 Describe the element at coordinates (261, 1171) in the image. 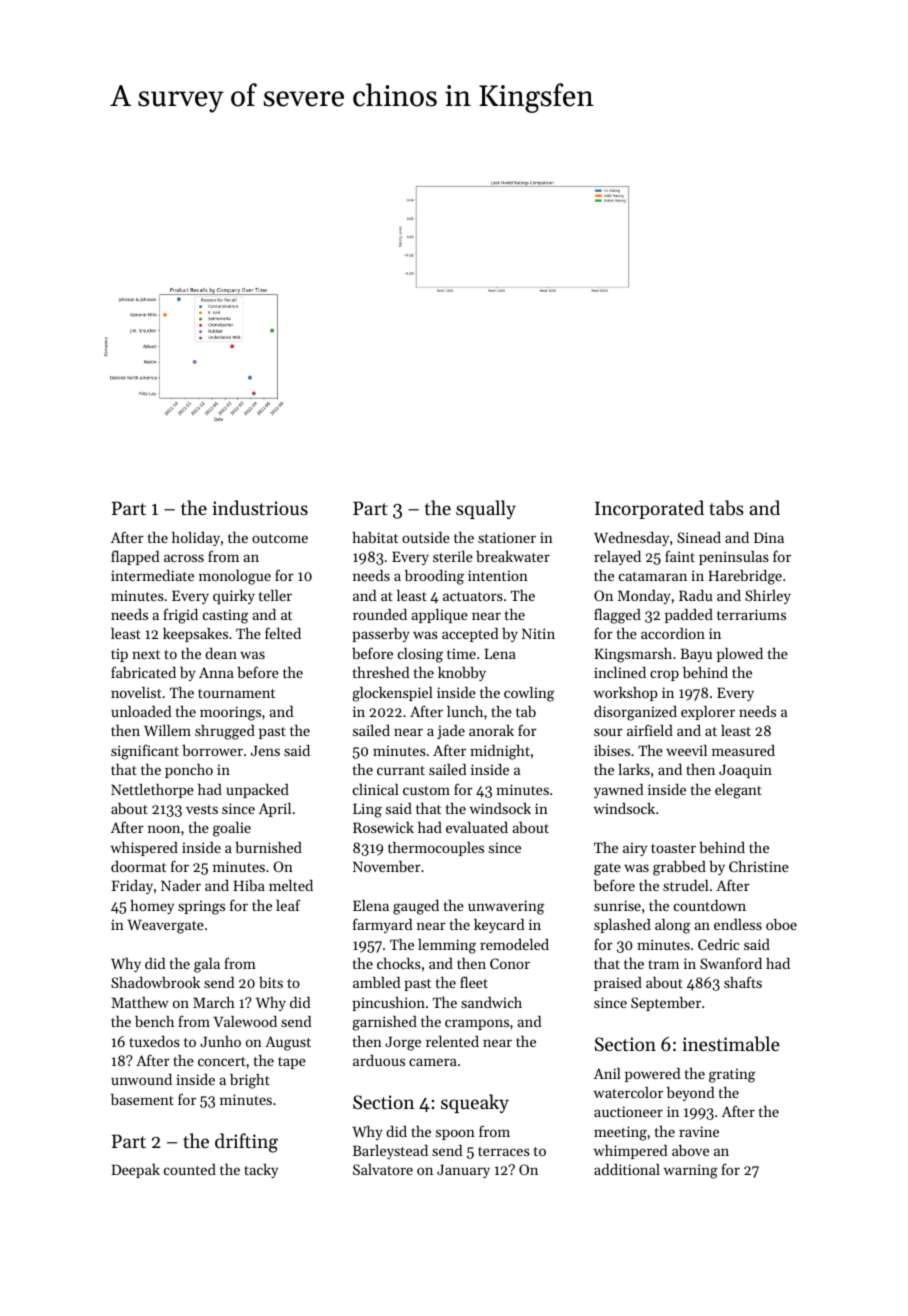

I see `tacky` at that location.
